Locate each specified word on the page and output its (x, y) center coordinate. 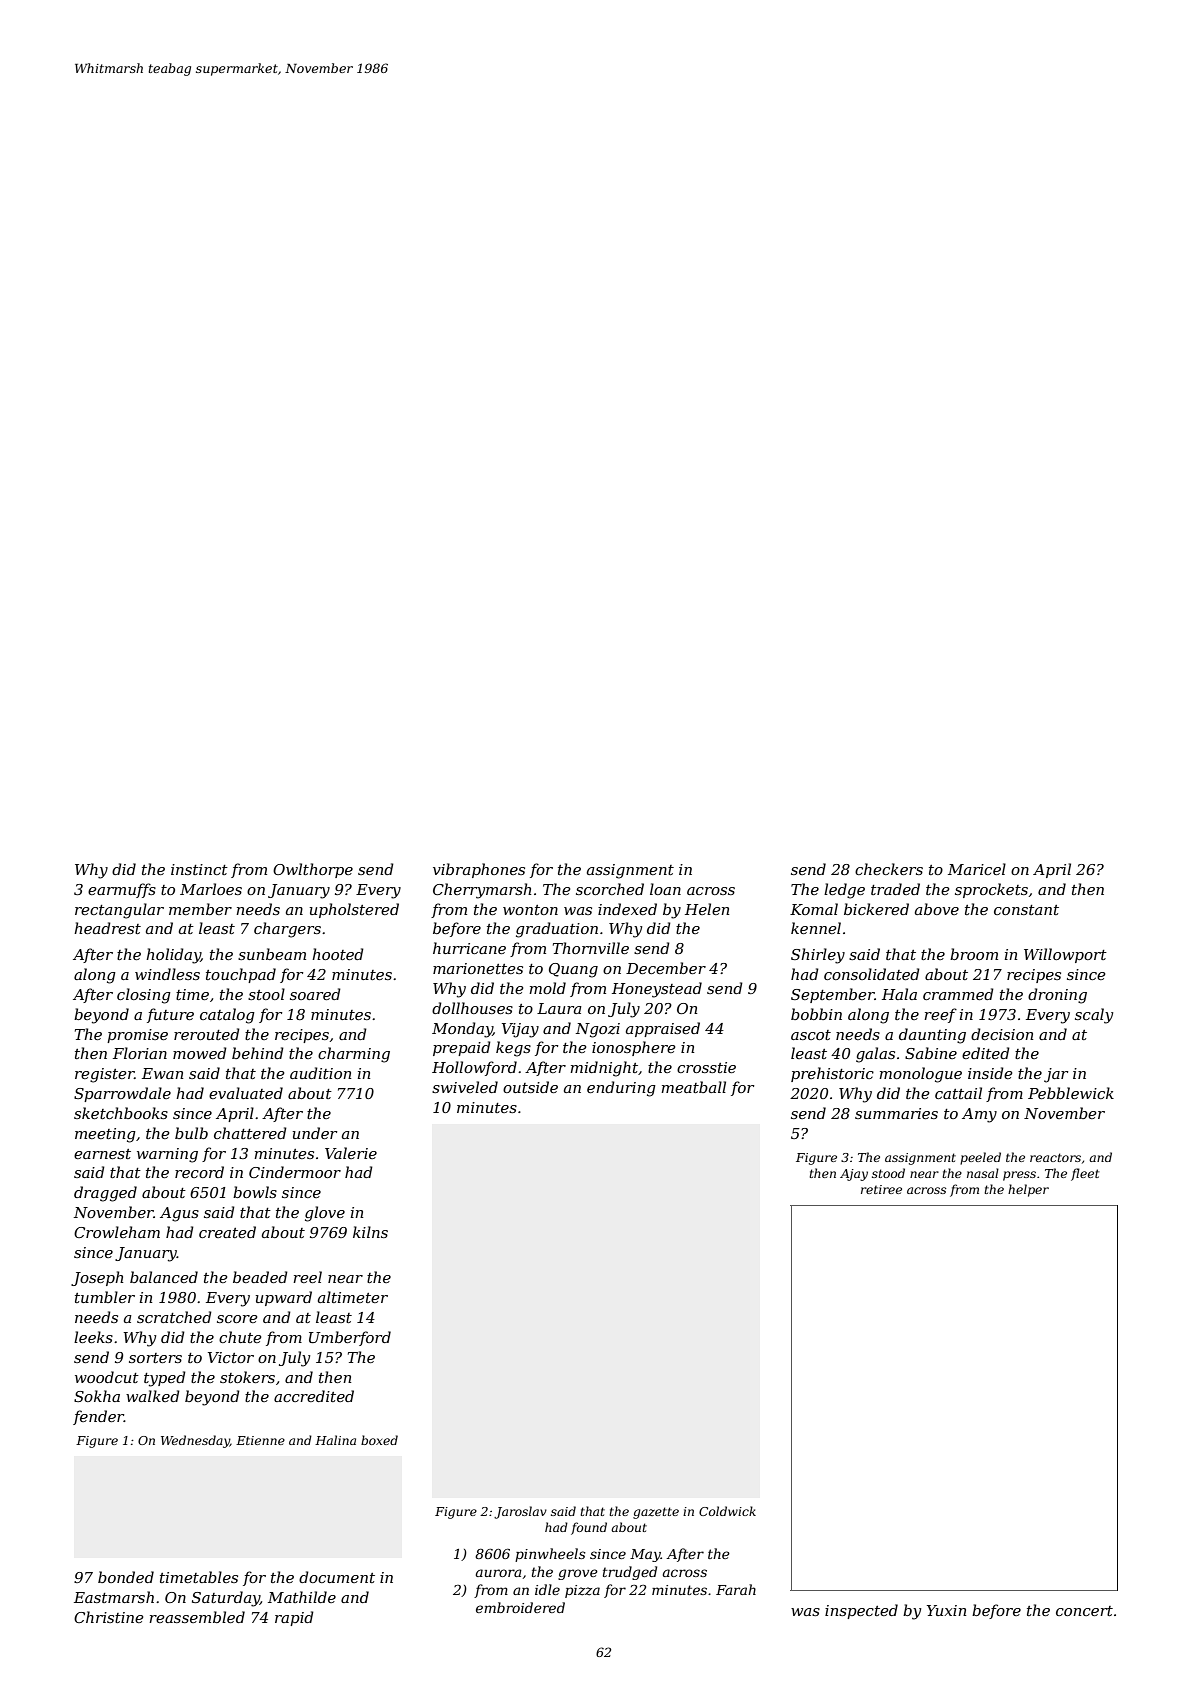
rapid (294, 1618)
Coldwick (727, 1511)
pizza (582, 1591)
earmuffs (122, 890)
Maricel (977, 869)
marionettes (478, 968)
